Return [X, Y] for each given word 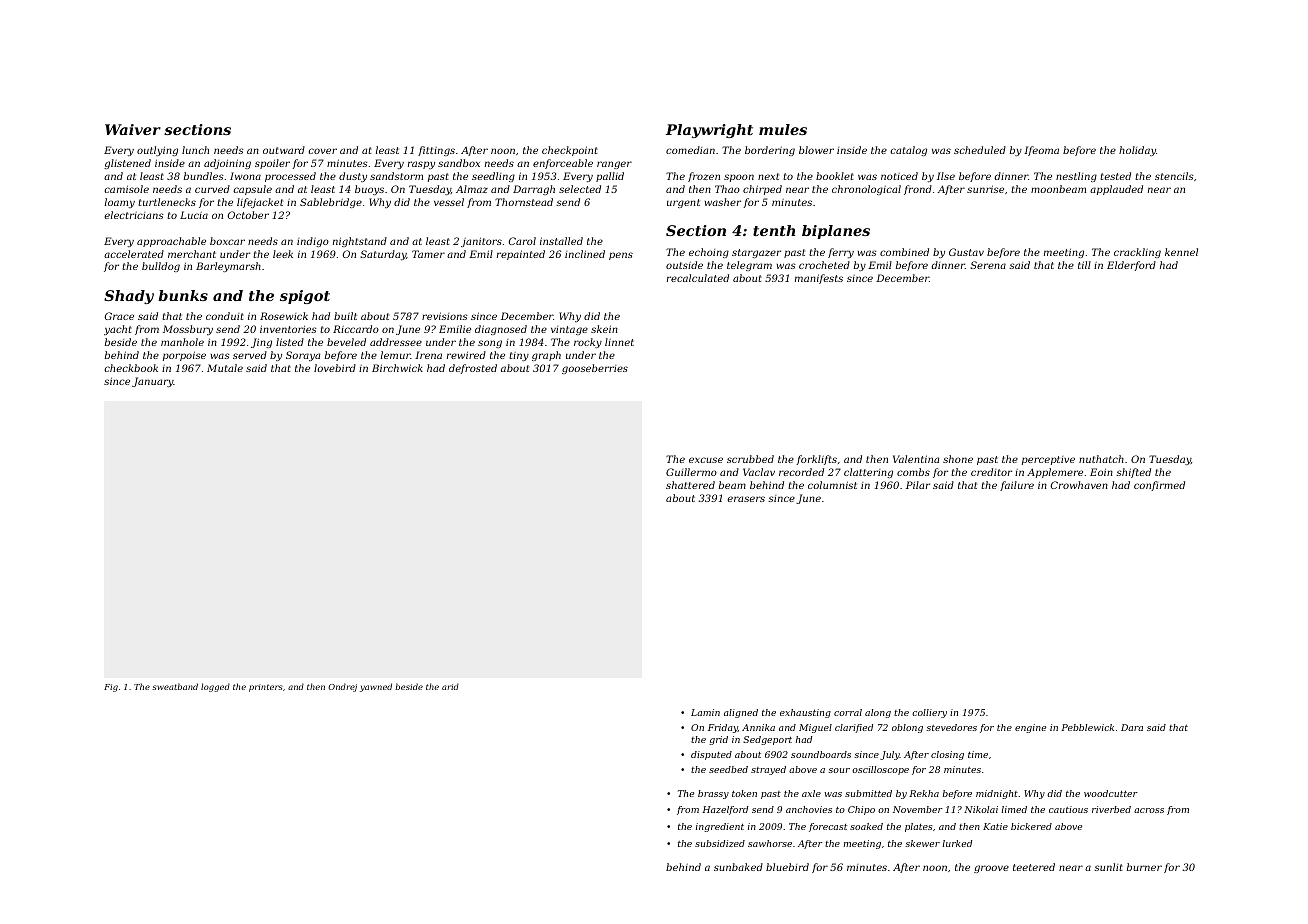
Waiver [133, 129]
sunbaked [738, 867]
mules [783, 129]
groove [991, 869]
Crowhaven [1079, 485]
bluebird [787, 867]
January [153, 382]
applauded [1116, 190]
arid [450, 686]
